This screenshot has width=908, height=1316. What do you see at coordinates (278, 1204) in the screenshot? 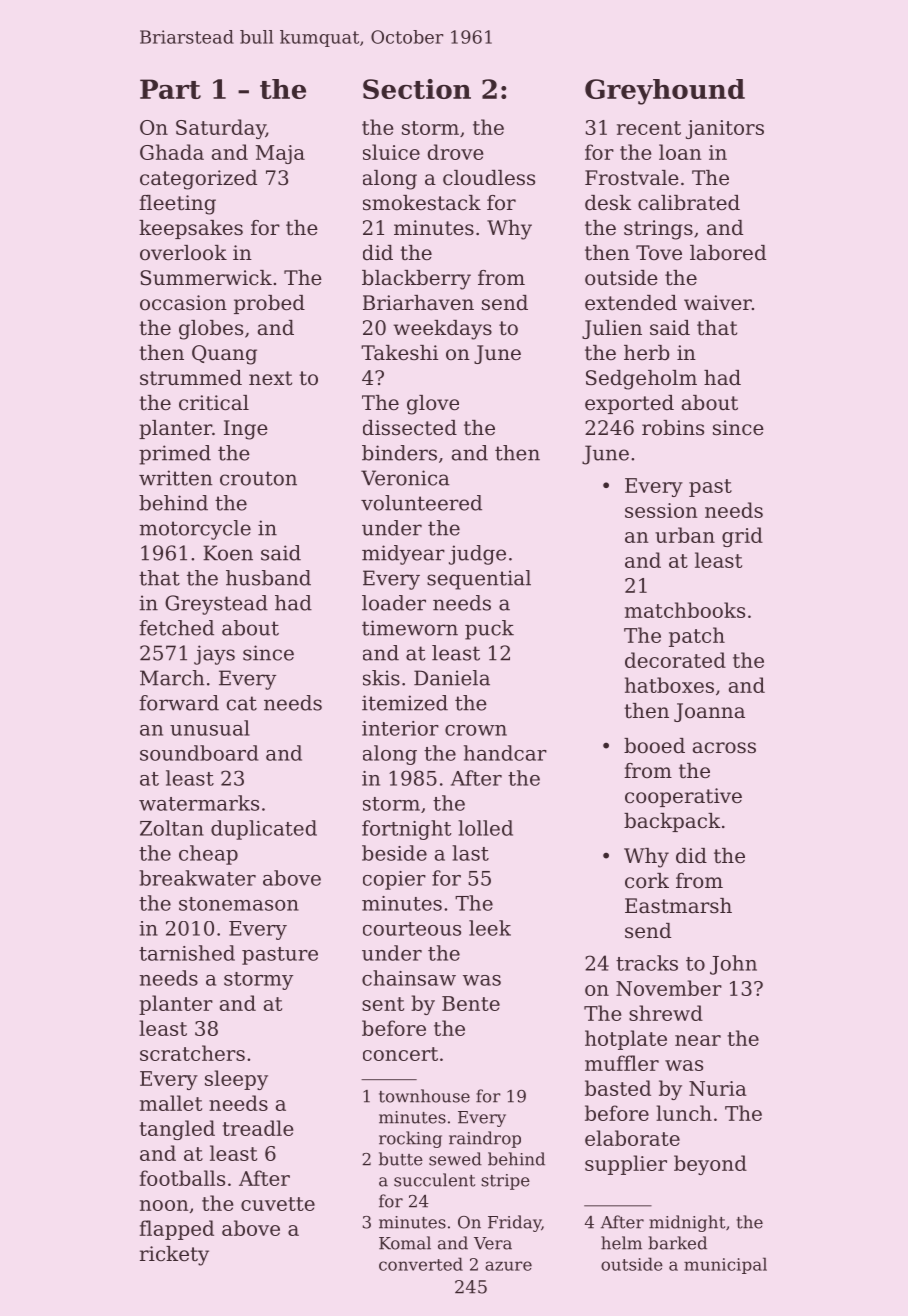
I see `cuvette` at bounding box center [278, 1204].
